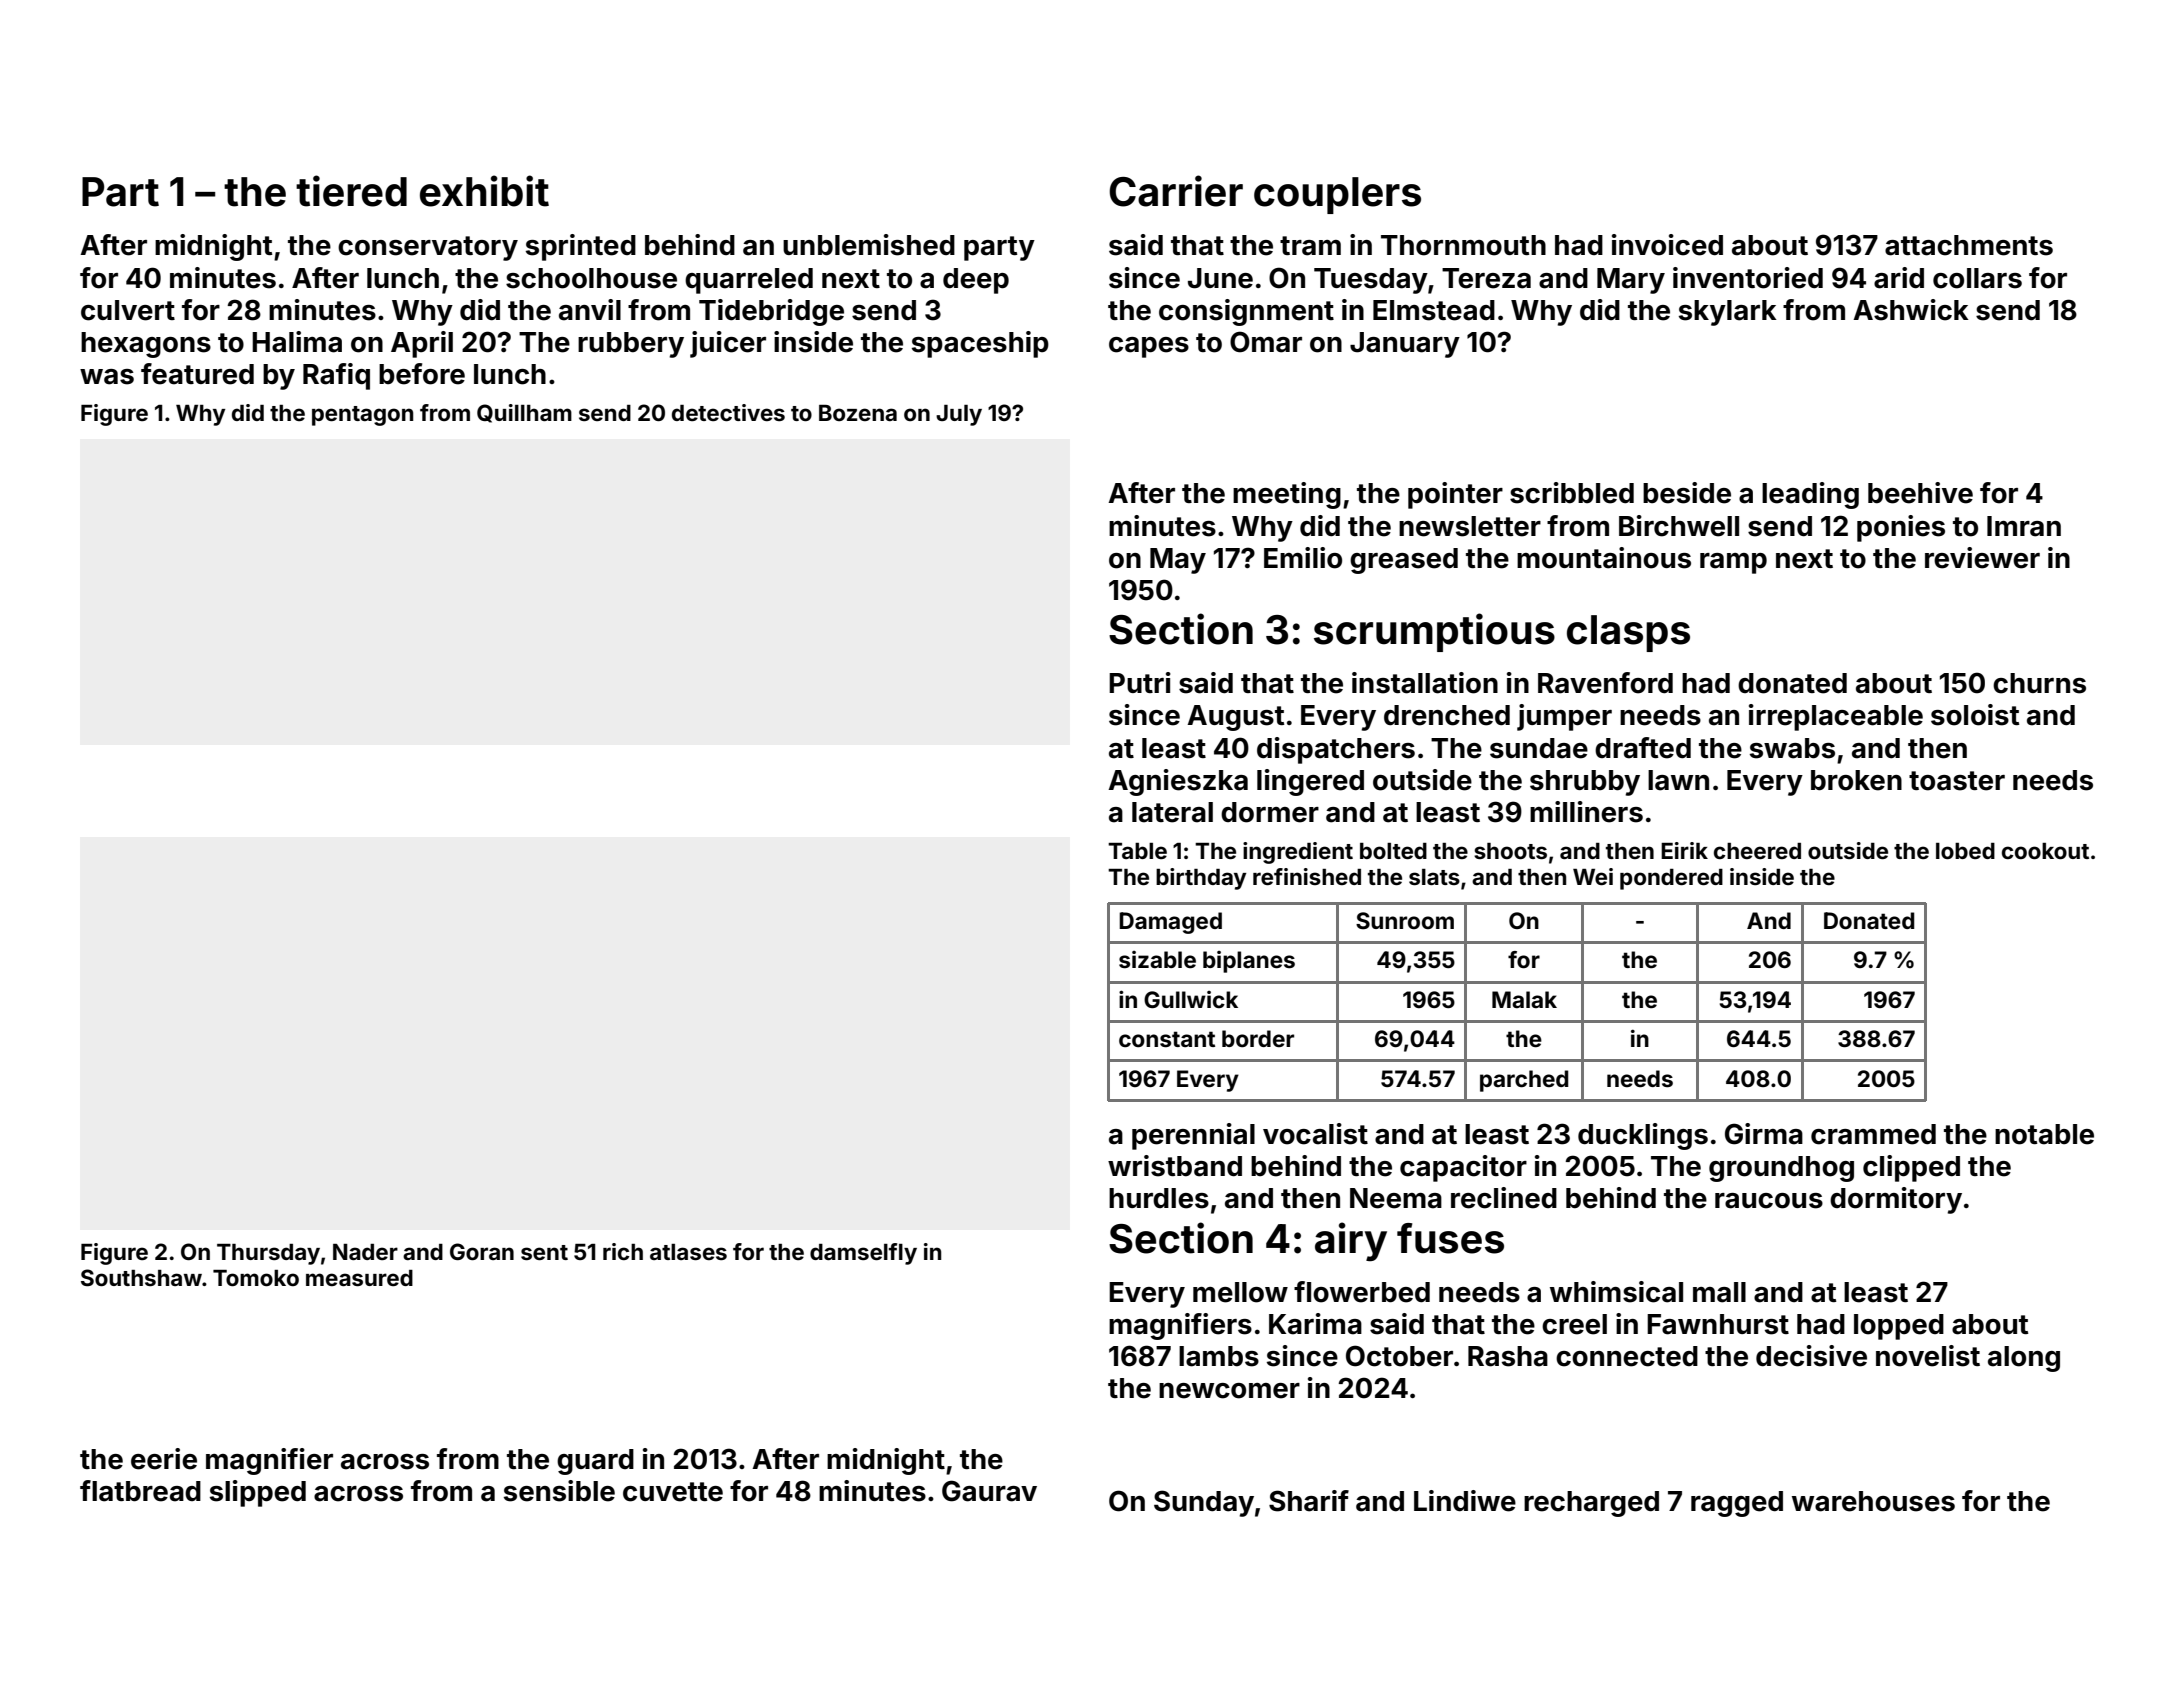  Describe the element at coordinates (1667, 245) in the document. I see `invoiced` at that location.
